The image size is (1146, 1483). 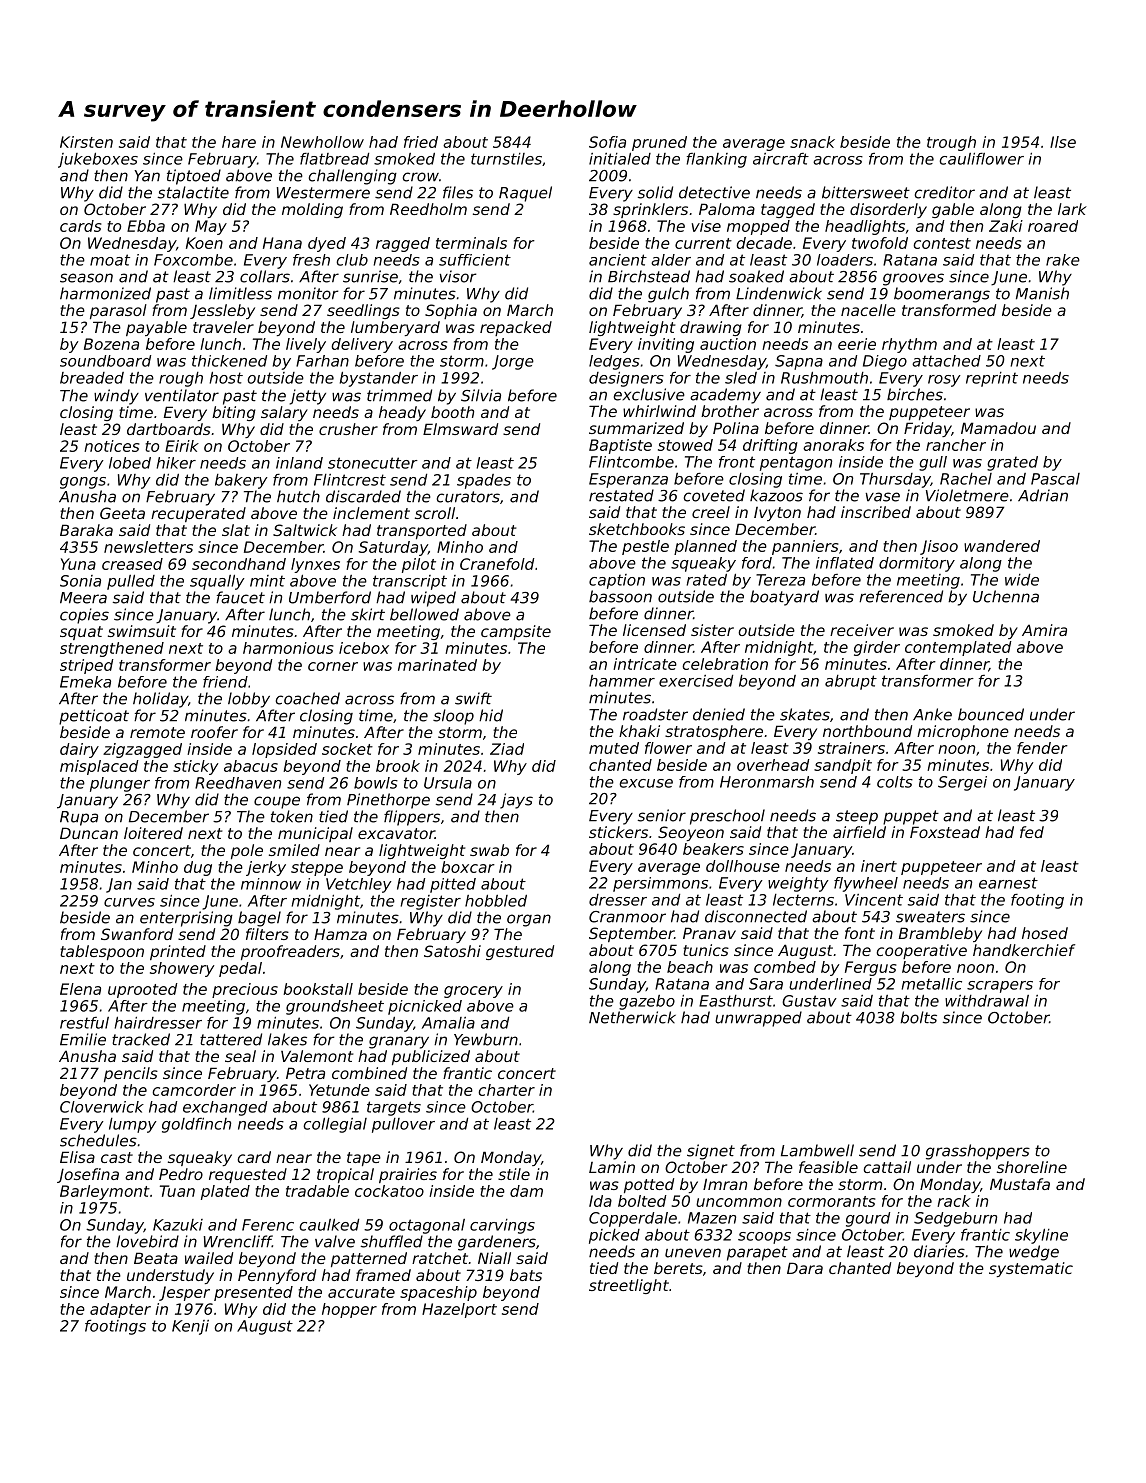 I want to click on receiver, so click(x=862, y=630).
